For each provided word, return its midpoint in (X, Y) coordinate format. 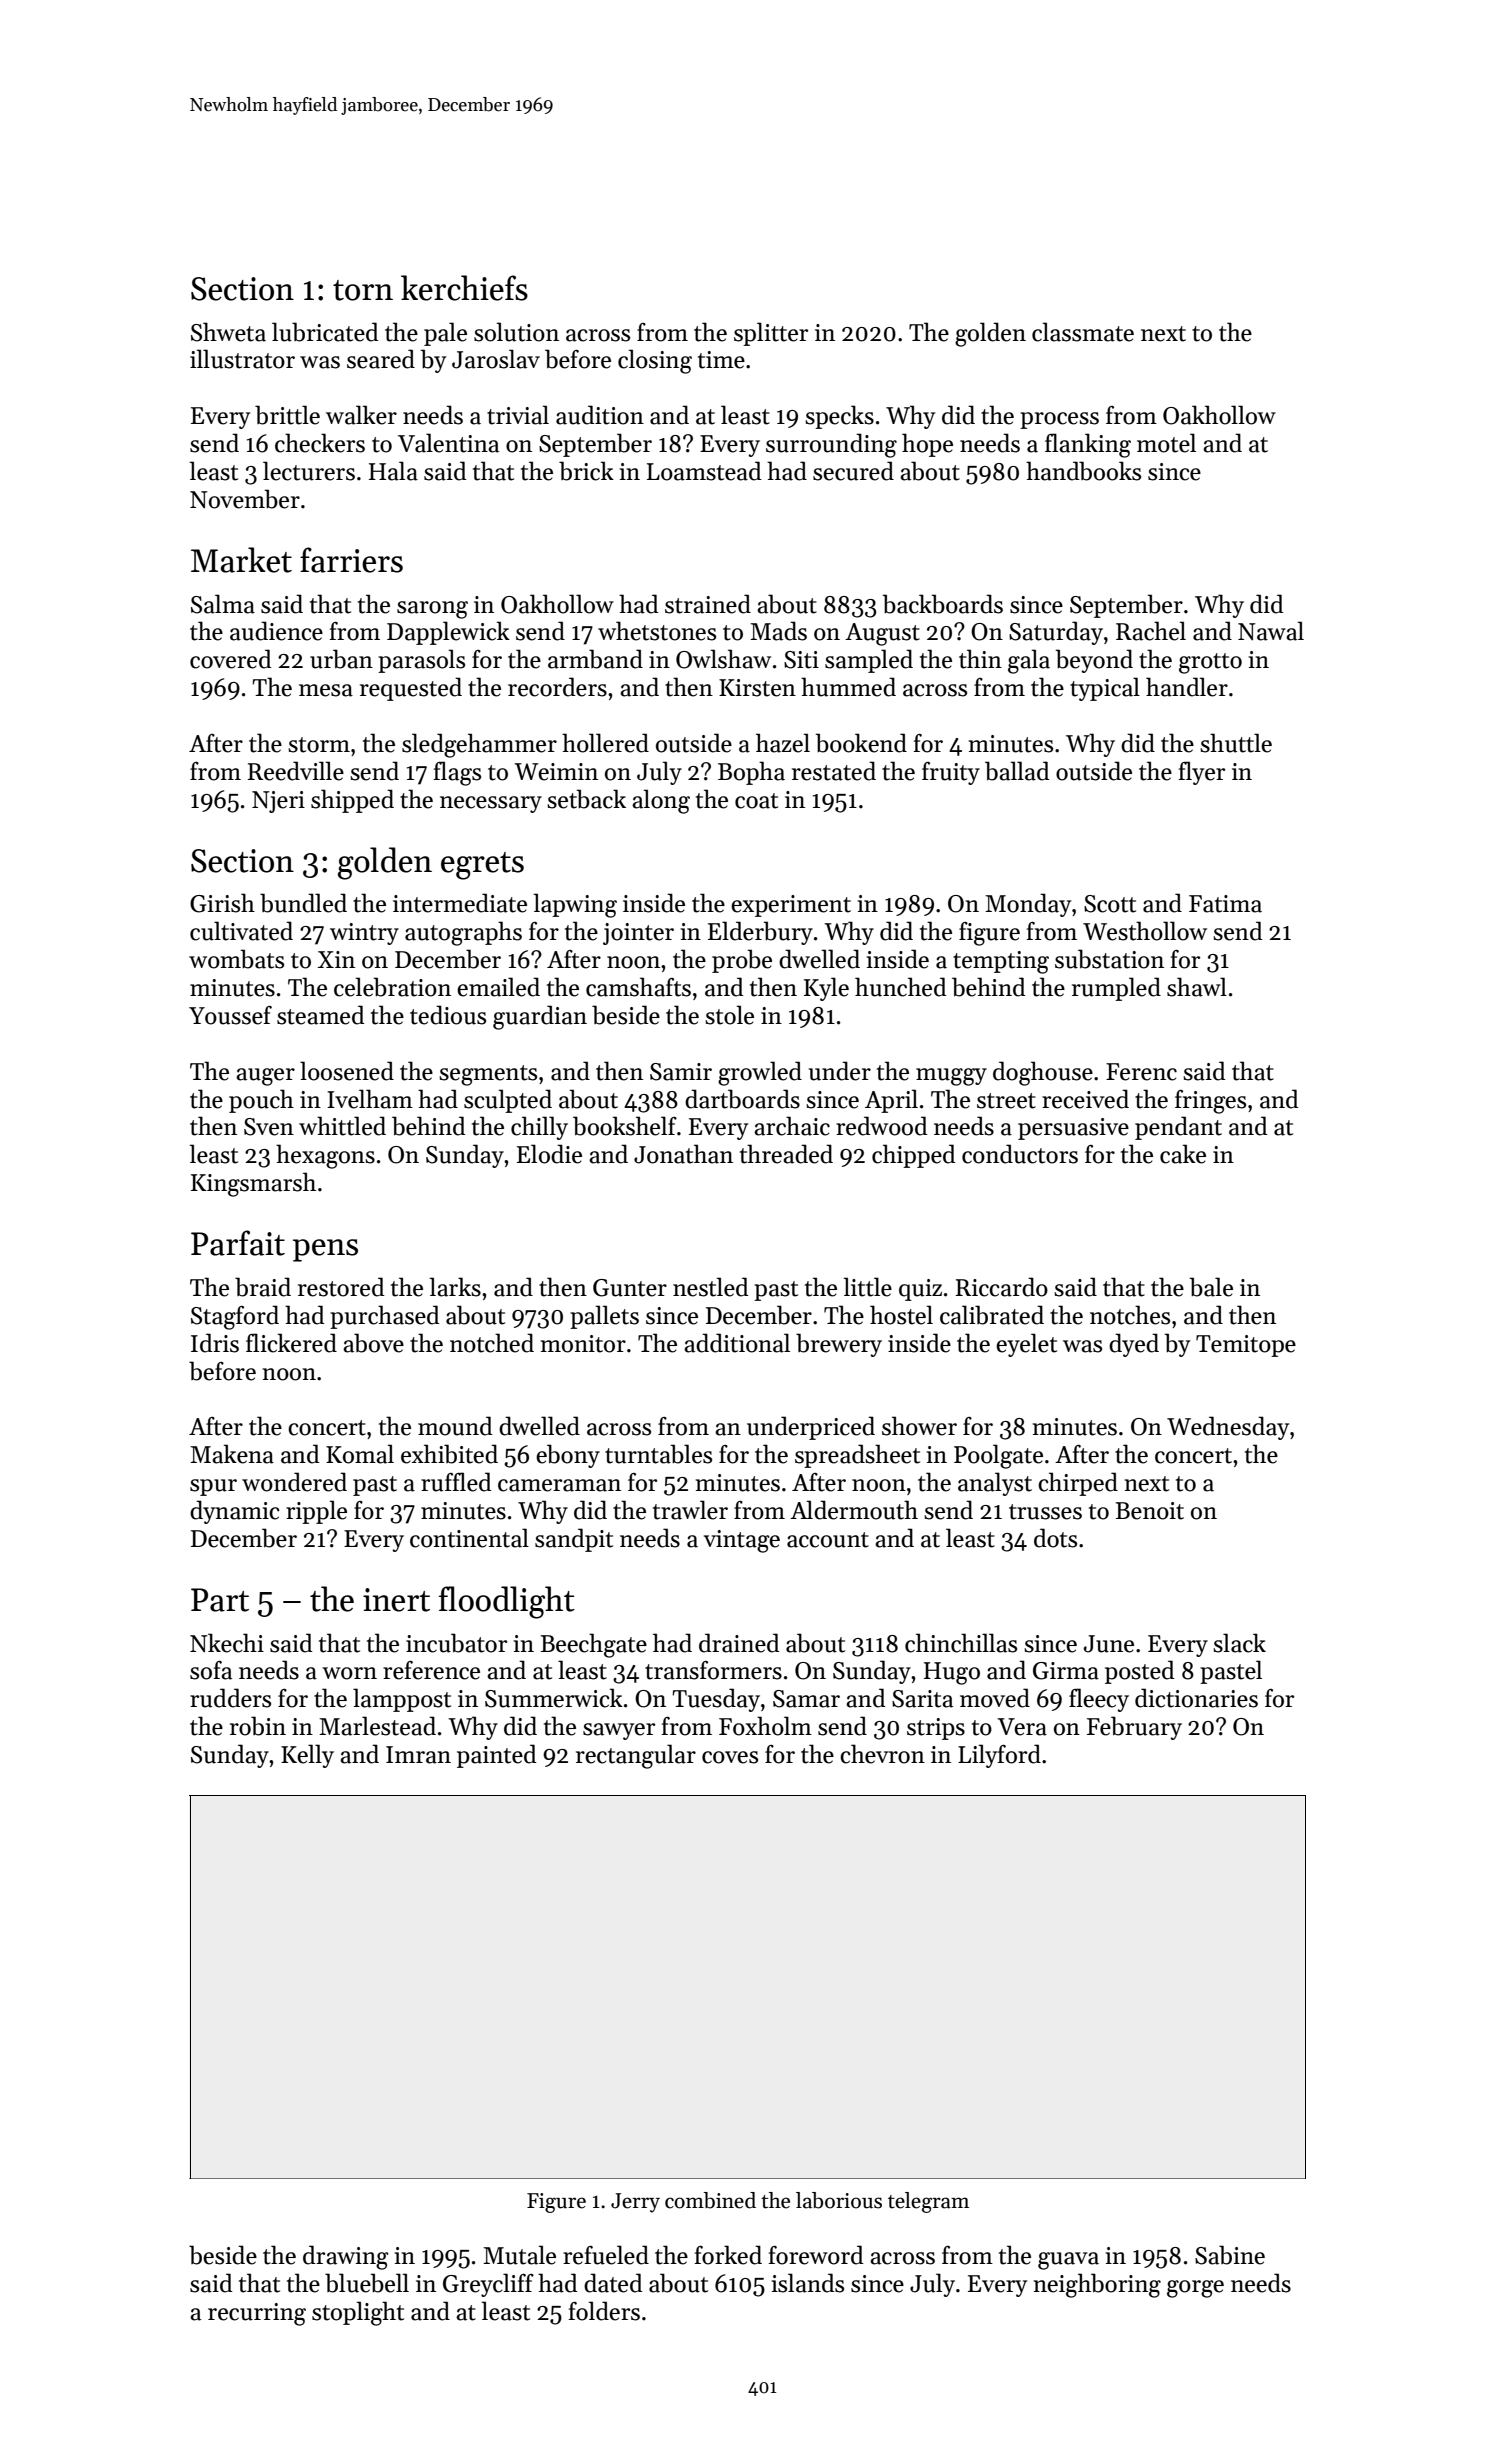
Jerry (635, 2203)
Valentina (448, 443)
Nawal (1271, 631)
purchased (385, 1317)
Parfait (238, 1243)
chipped (914, 1156)
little (868, 1287)
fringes (1210, 1102)
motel (1166, 443)
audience (276, 631)
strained (708, 604)
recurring (257, 2314)
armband (595, 659)
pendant (1178, 1128)
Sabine (1230, 2255)
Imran (418, 1755)
